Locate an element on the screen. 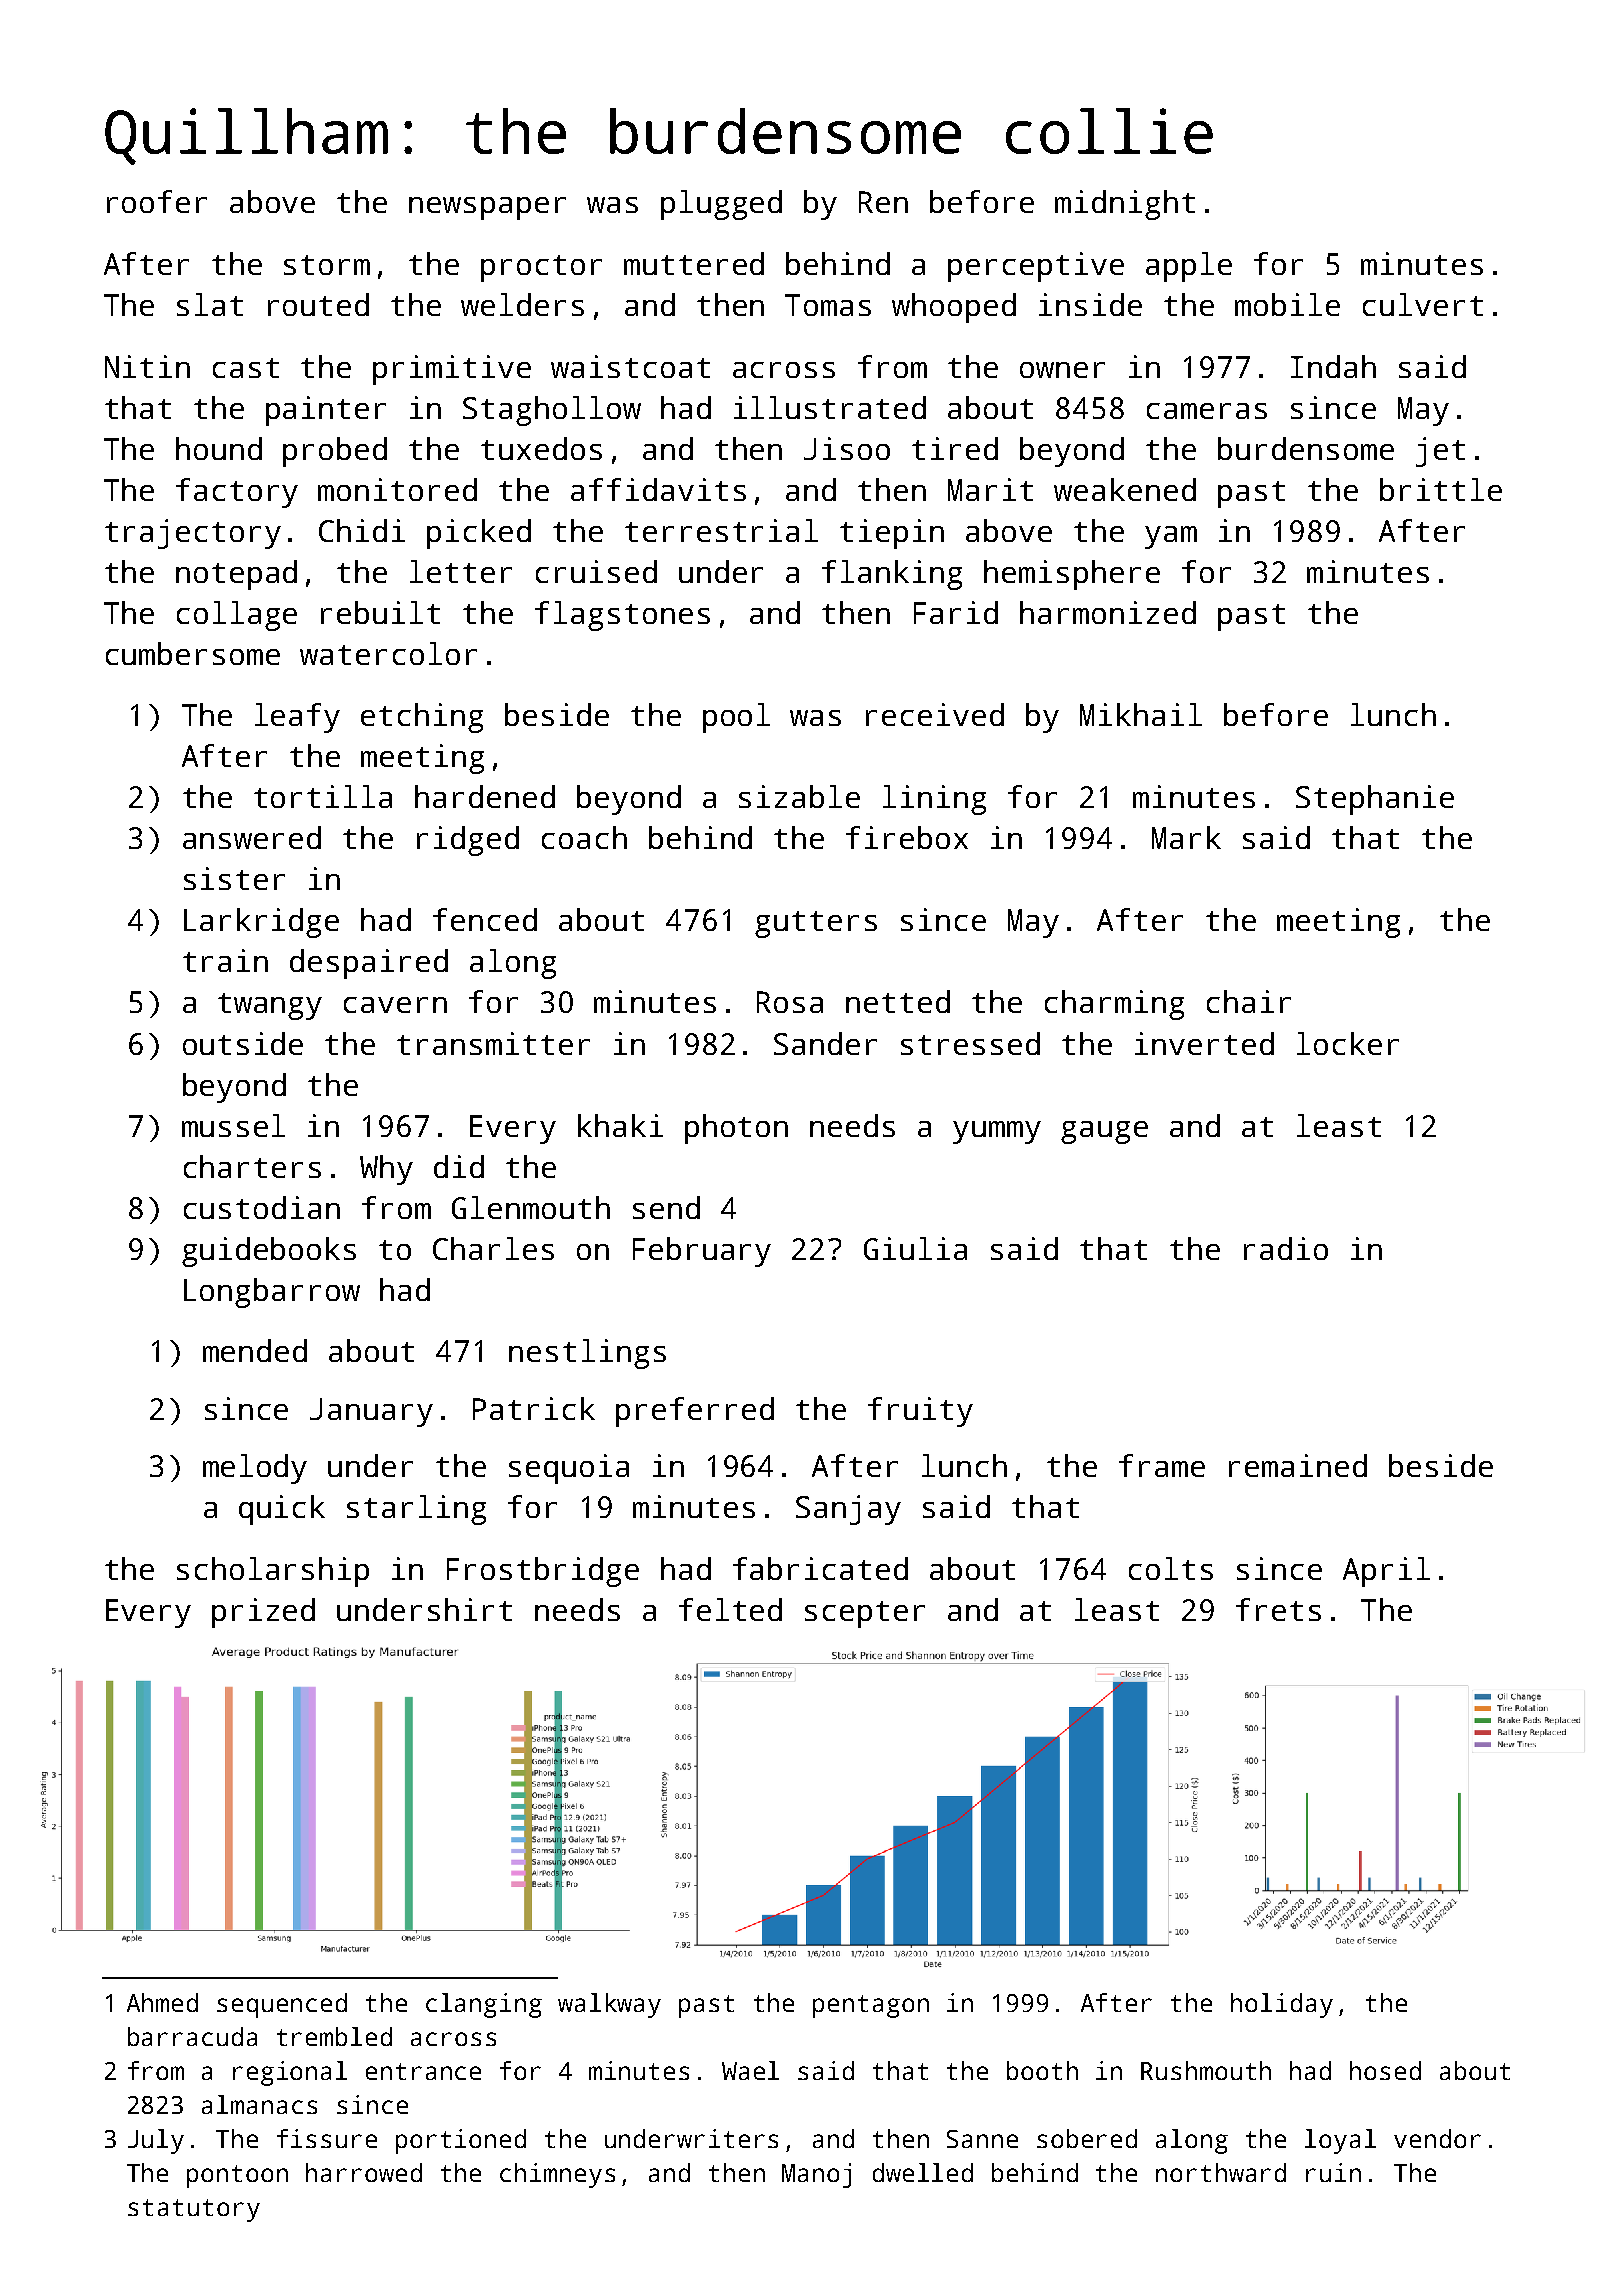 This screenshot has height=2292, width=1620. culvert is located at coordinates (1423, 304).
